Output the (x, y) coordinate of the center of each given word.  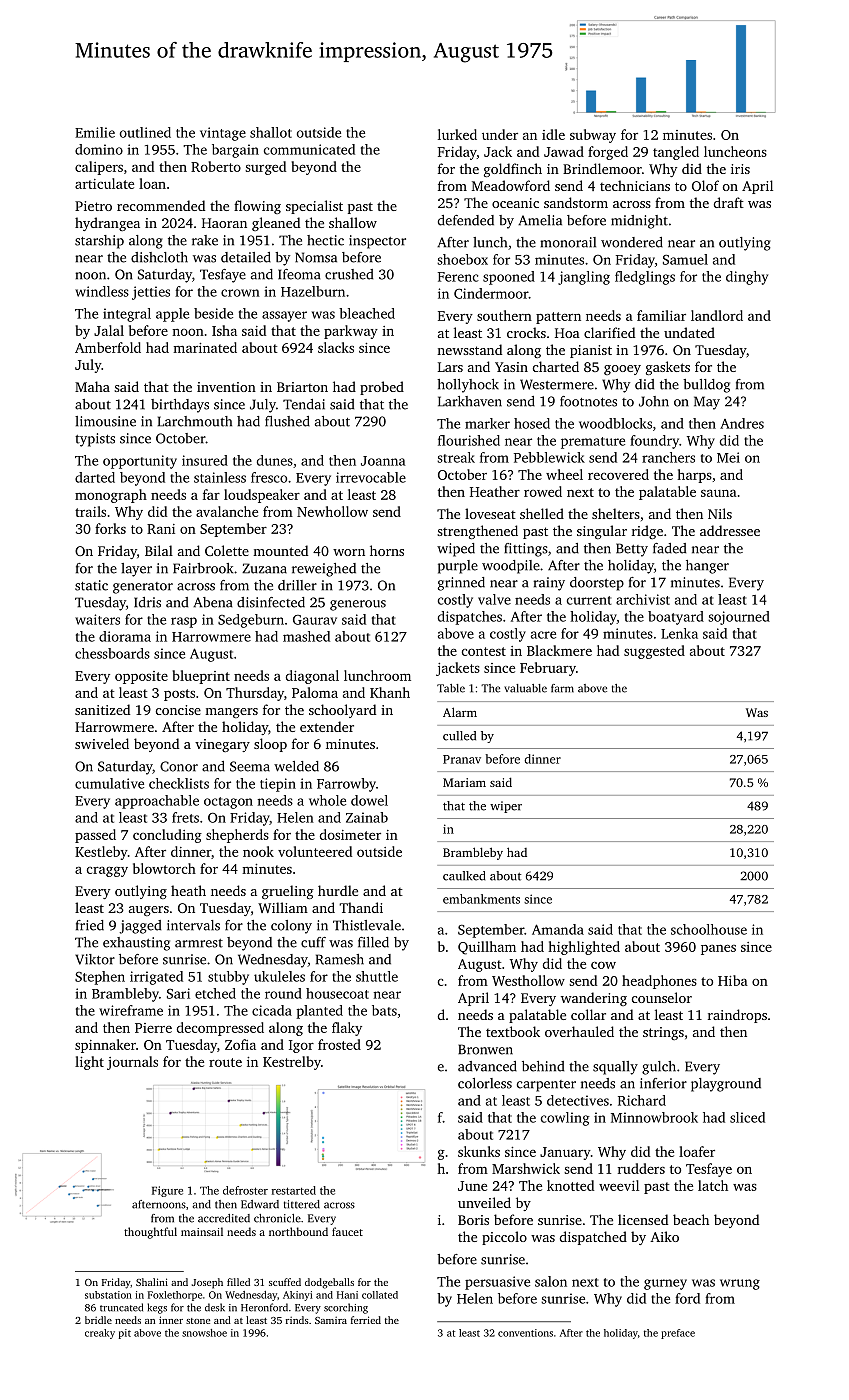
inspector (377, 242)
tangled (676, 153)
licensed (643, 1219)
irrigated (156, 978)
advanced (487, 1066)
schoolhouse (709, 929)
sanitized (102, 709)
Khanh (390, 692)
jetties (151, 293)
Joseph (207, 1283)
